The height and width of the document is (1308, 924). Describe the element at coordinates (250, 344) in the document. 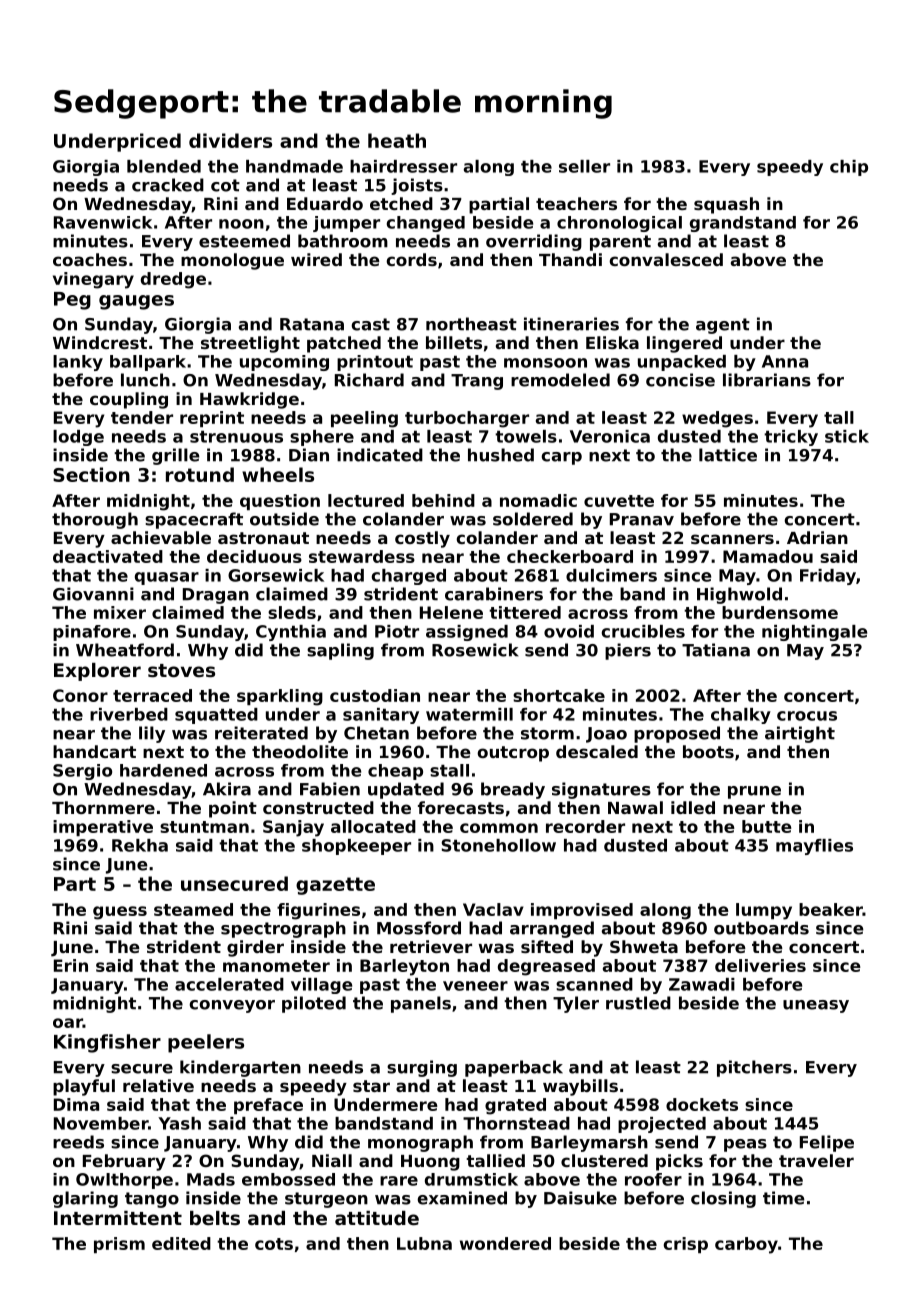

I see `streetlight` at that location.
